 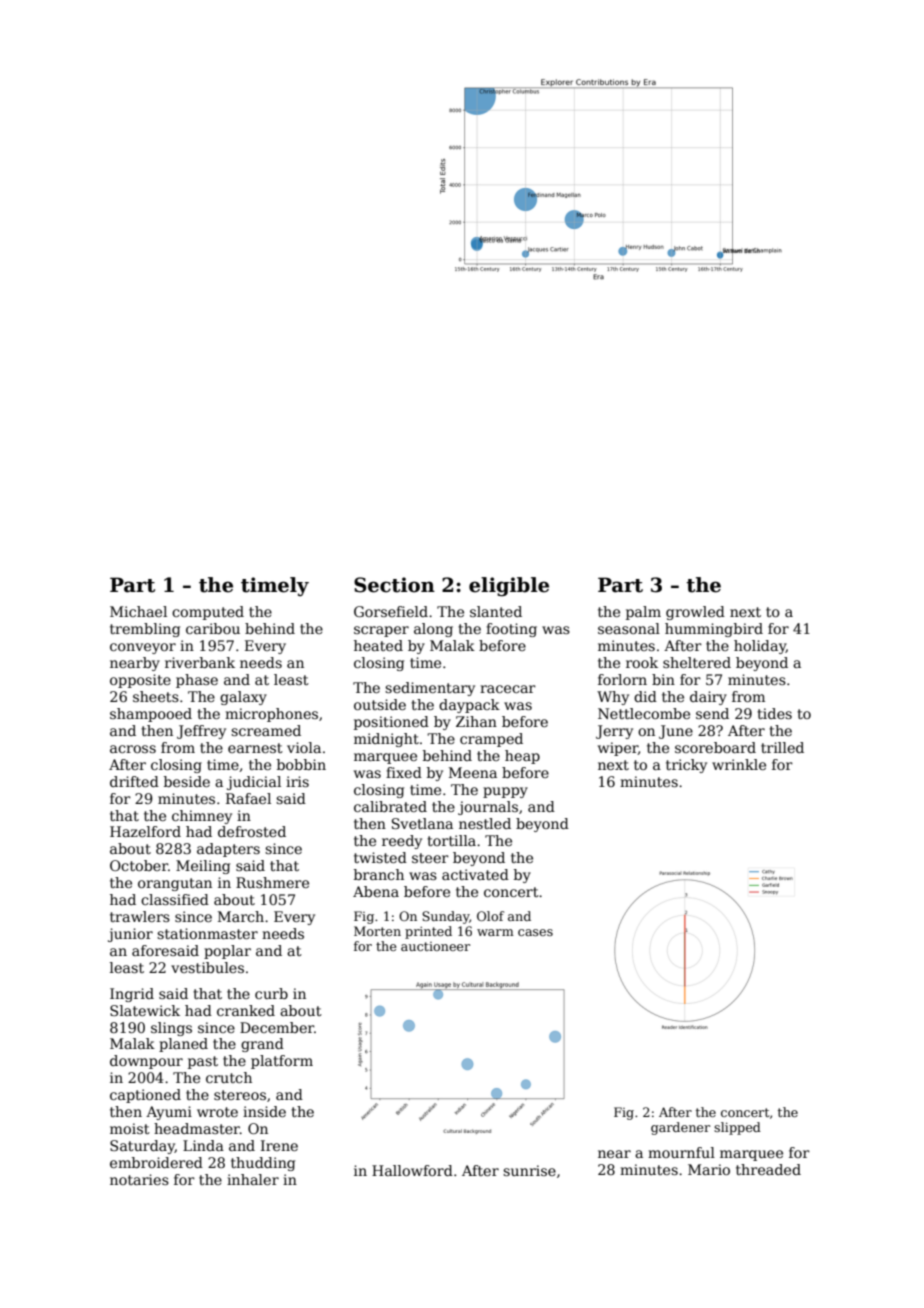 I want to click on sunrise, so click(x=529, y=1170).
